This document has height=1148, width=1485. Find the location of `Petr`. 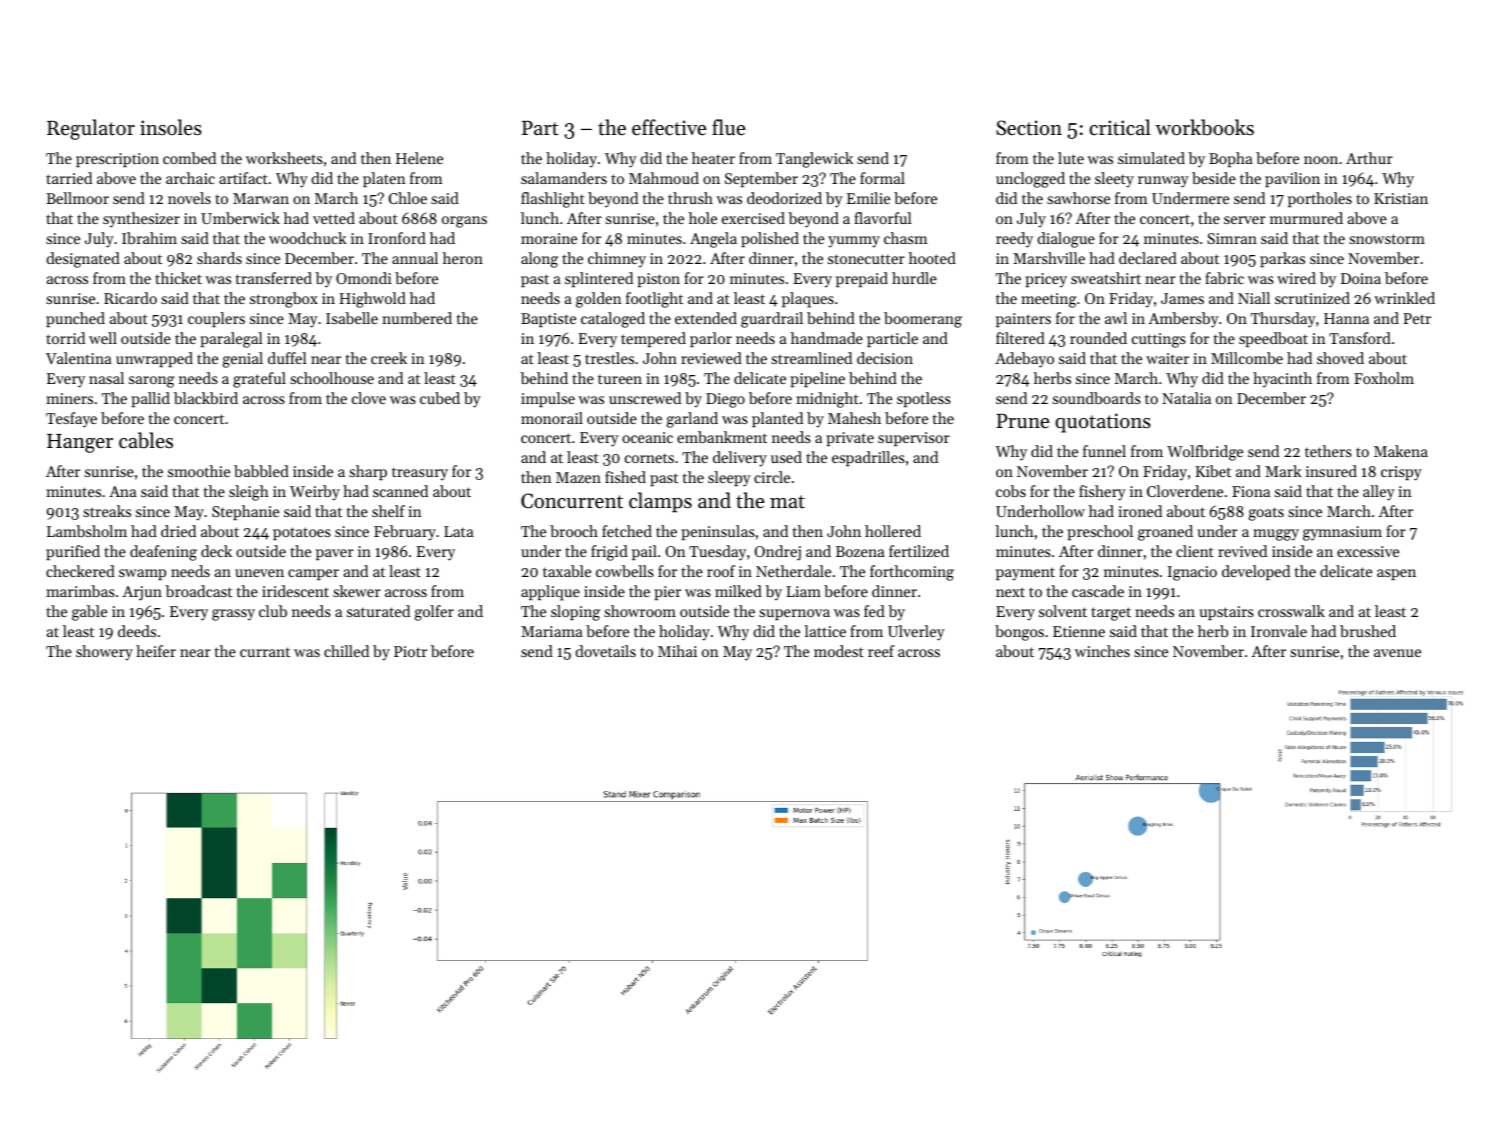

Petr is located at coordinates (1417, 318).
